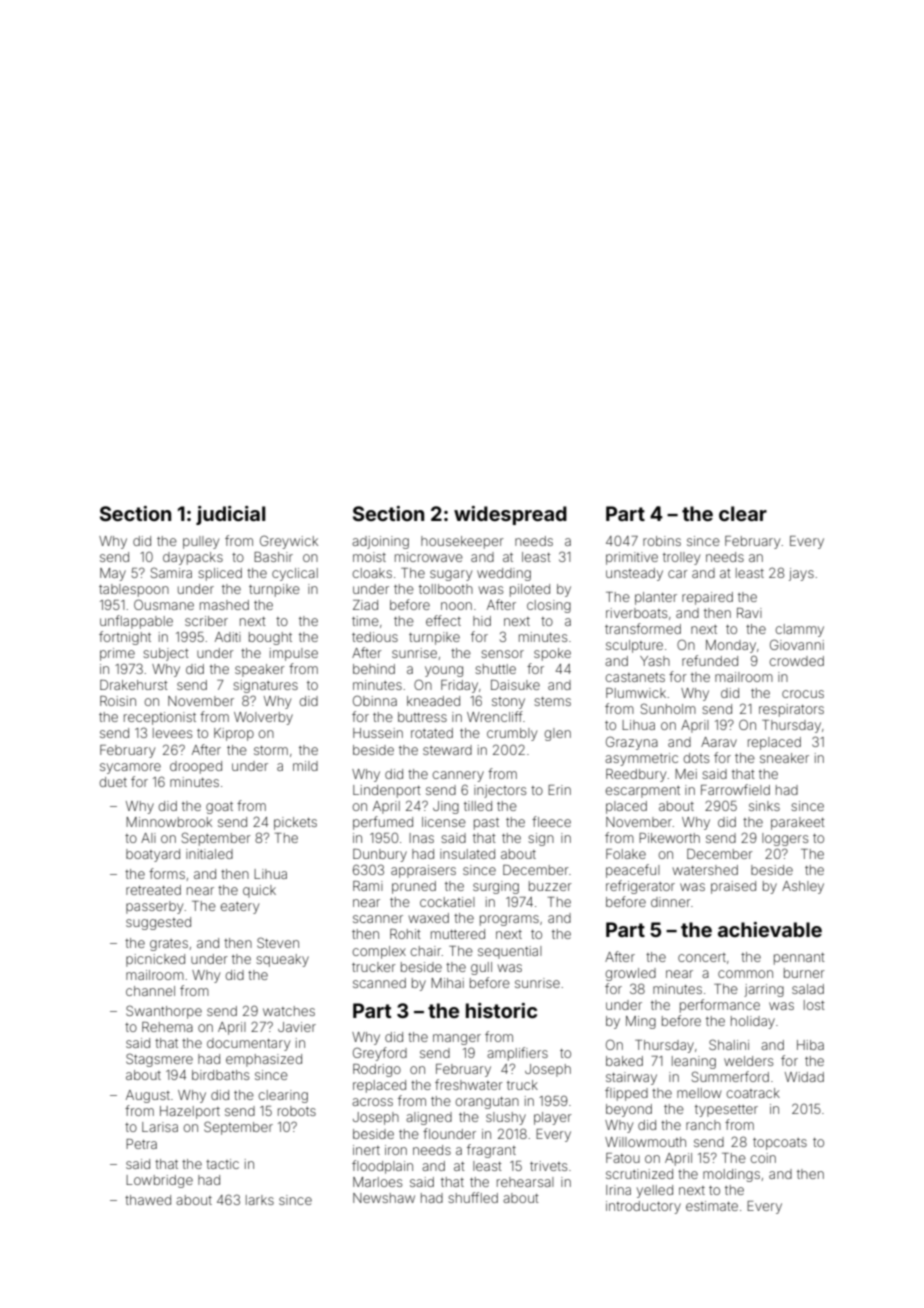 This document has height=1308, width=924. Describe the element at coordinates (552, 654) in the document. I see `spoke` at that location.
